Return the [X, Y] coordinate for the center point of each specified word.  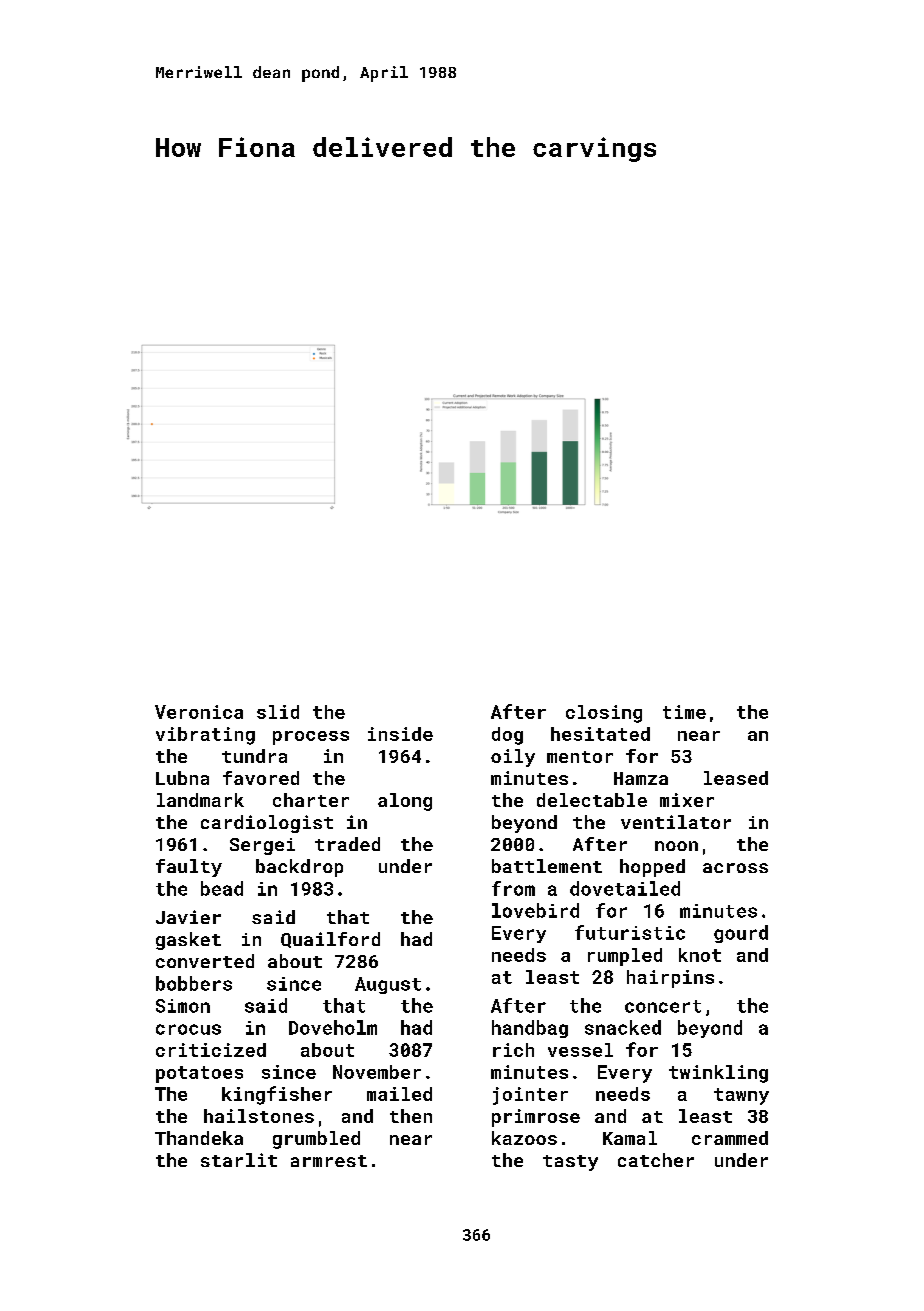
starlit [239, 1160]
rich [513, 1050]
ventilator [676, 822]
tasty [570, 1163]
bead [222, 888]
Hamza [641, 778]
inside [400, 734]
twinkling [718, 1074]
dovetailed [625, 888]
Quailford [330, 940]
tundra [254, 756]
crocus [188, 1029]
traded [347, 844]
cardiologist [267, 824]
